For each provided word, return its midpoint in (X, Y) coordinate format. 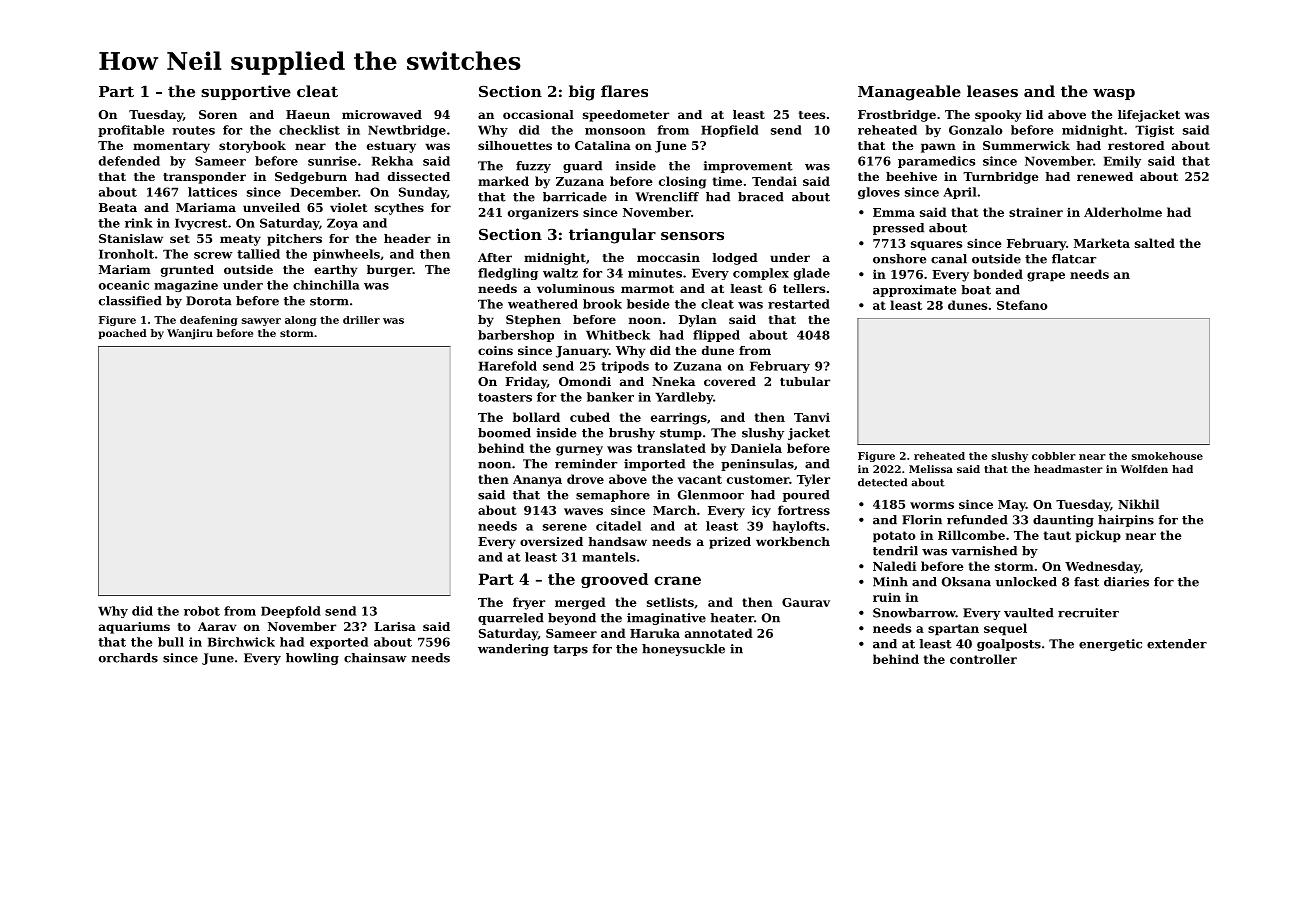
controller (983, 659)
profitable (131, 131)
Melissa (931, 469)
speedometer (626, 116)
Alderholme (1123, 212)
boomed (504, 433)
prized (730, 543)
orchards (128, 658)
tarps (570, 650)
